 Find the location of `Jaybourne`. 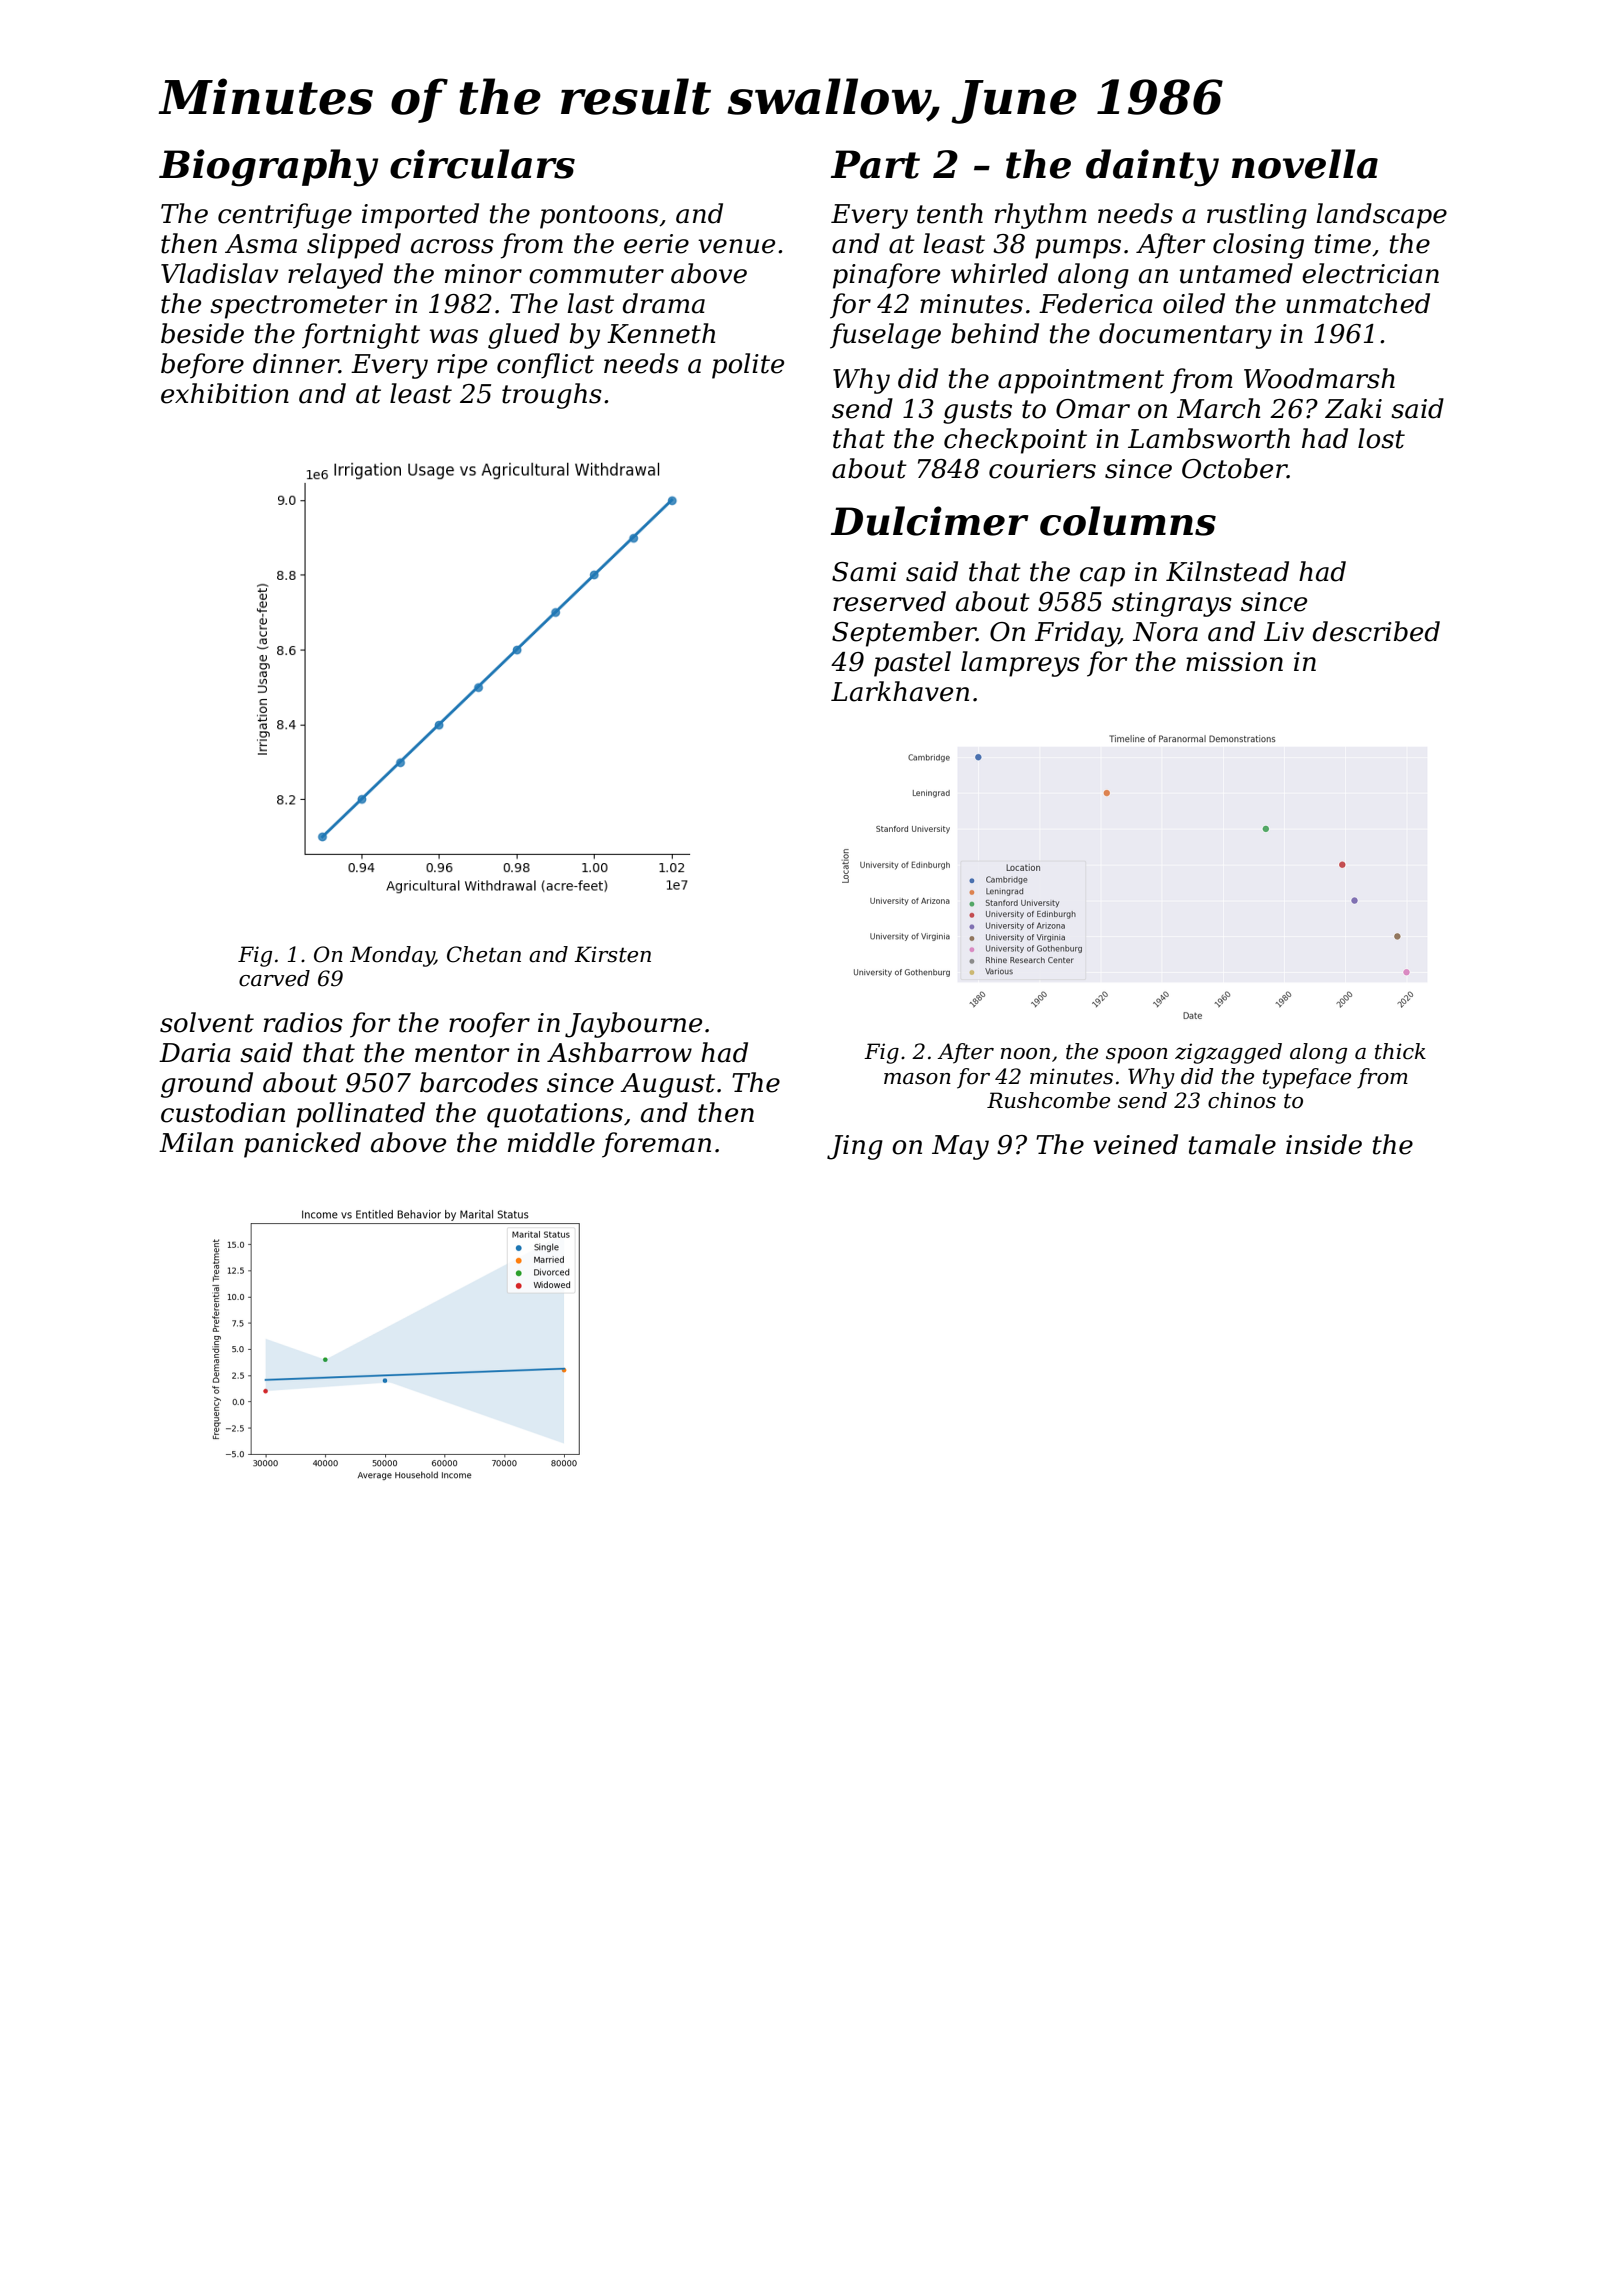

Jaybourne is located at coordinates (633, 1025).
